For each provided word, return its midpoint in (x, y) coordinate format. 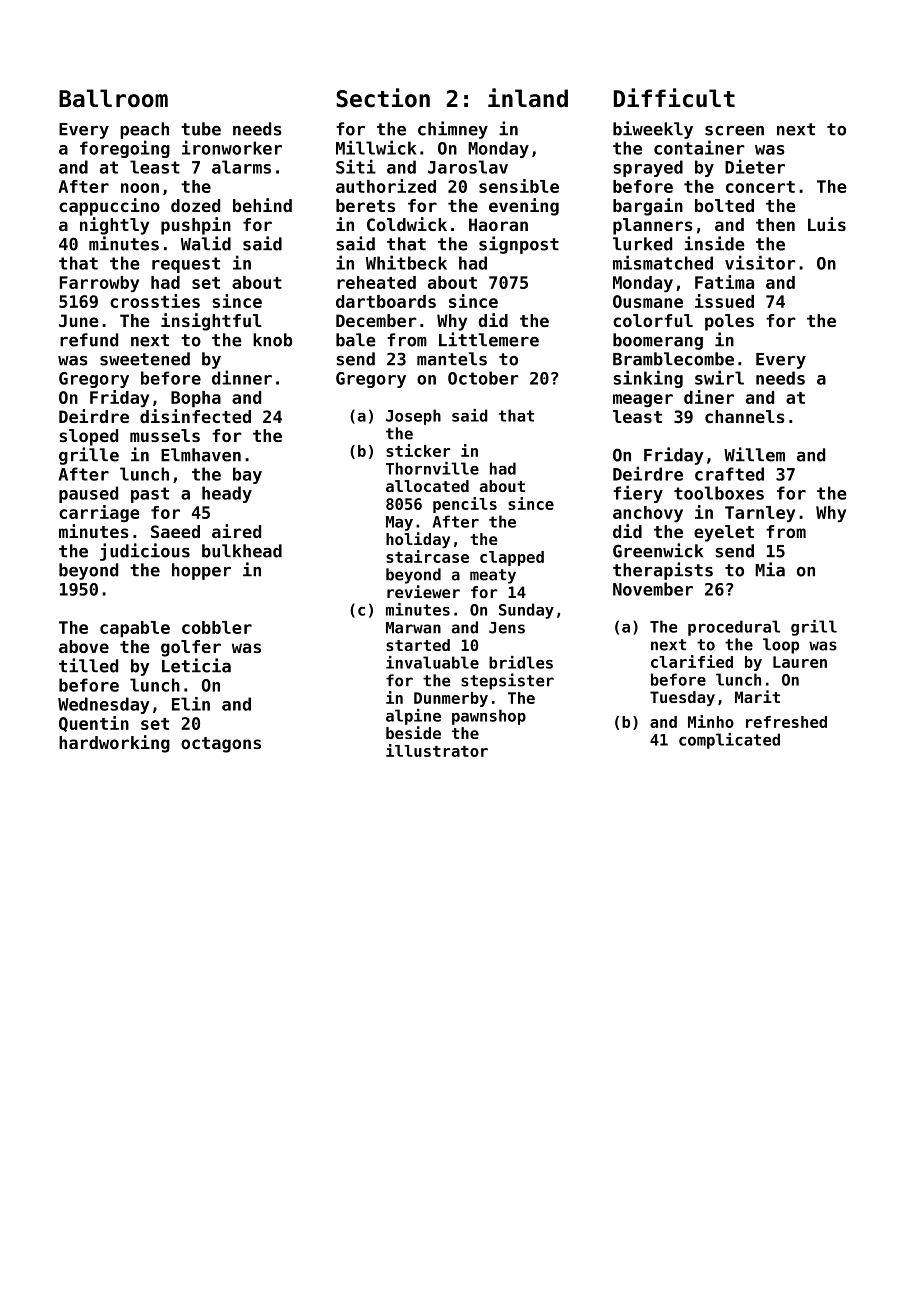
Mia (770, 569)
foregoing (125, 149)
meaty (493, 576)
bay (247, 475)
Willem (754, 454)
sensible (519, 186)
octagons (221, 745)
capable (135, 629)
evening (524, 207)
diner (709, 397)
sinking (648, 379)
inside (714, 243)
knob (272, 340)
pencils (465, 505)
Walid (206, 243)
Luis (827, 224)
